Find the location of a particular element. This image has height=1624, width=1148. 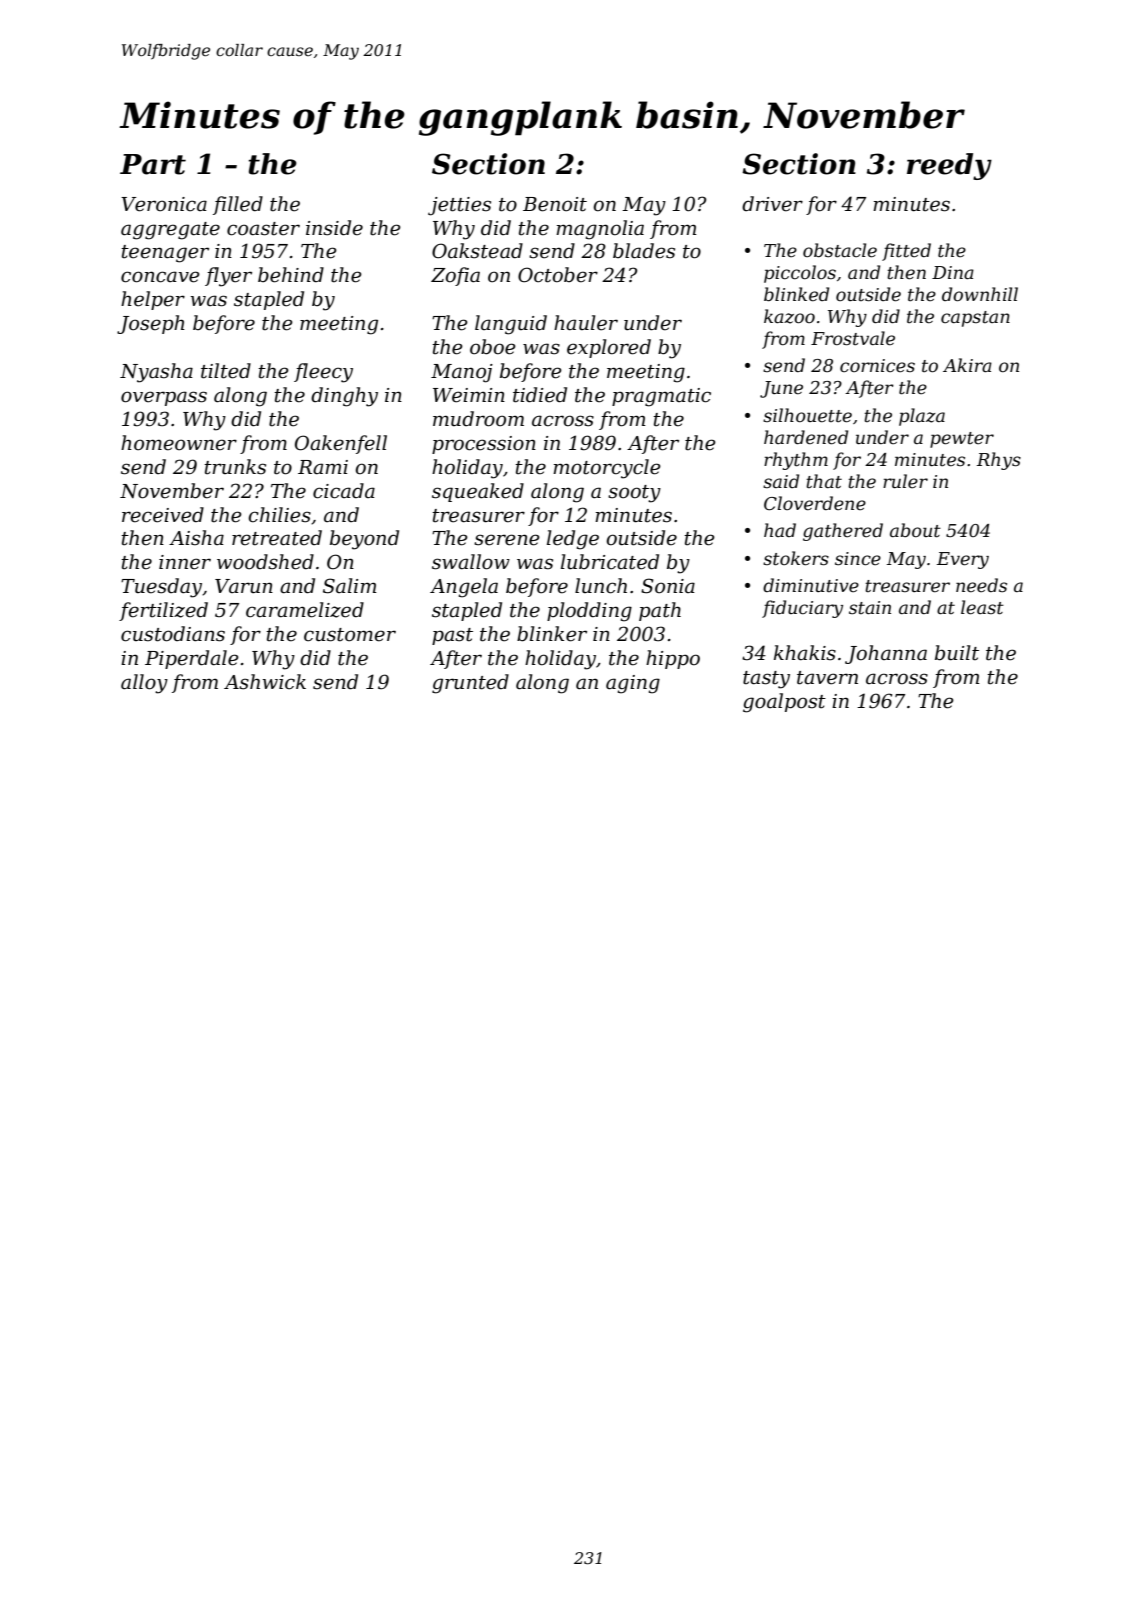

driver is located at coordinates (772, 204).
